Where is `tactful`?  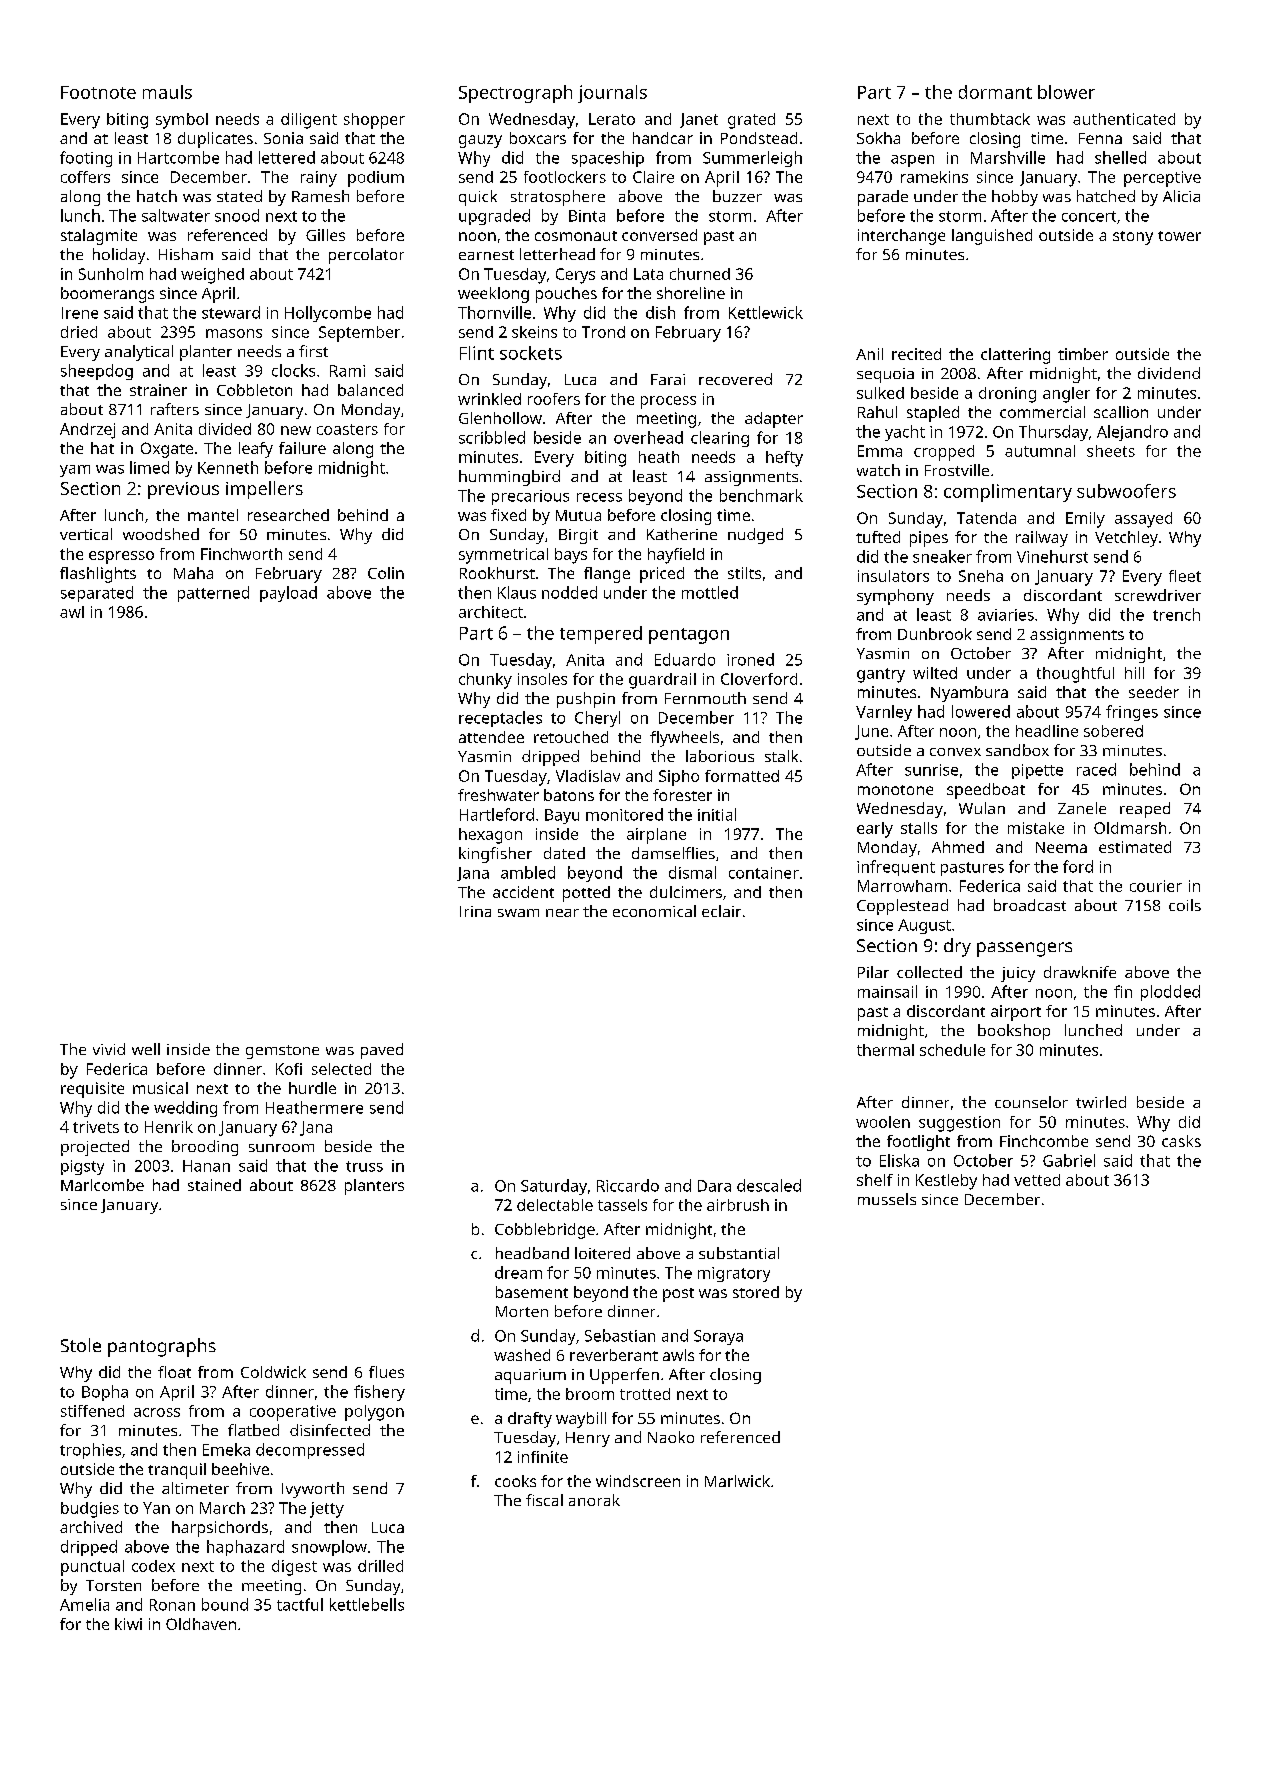 tactful is located at coordinates (300, 1604).
